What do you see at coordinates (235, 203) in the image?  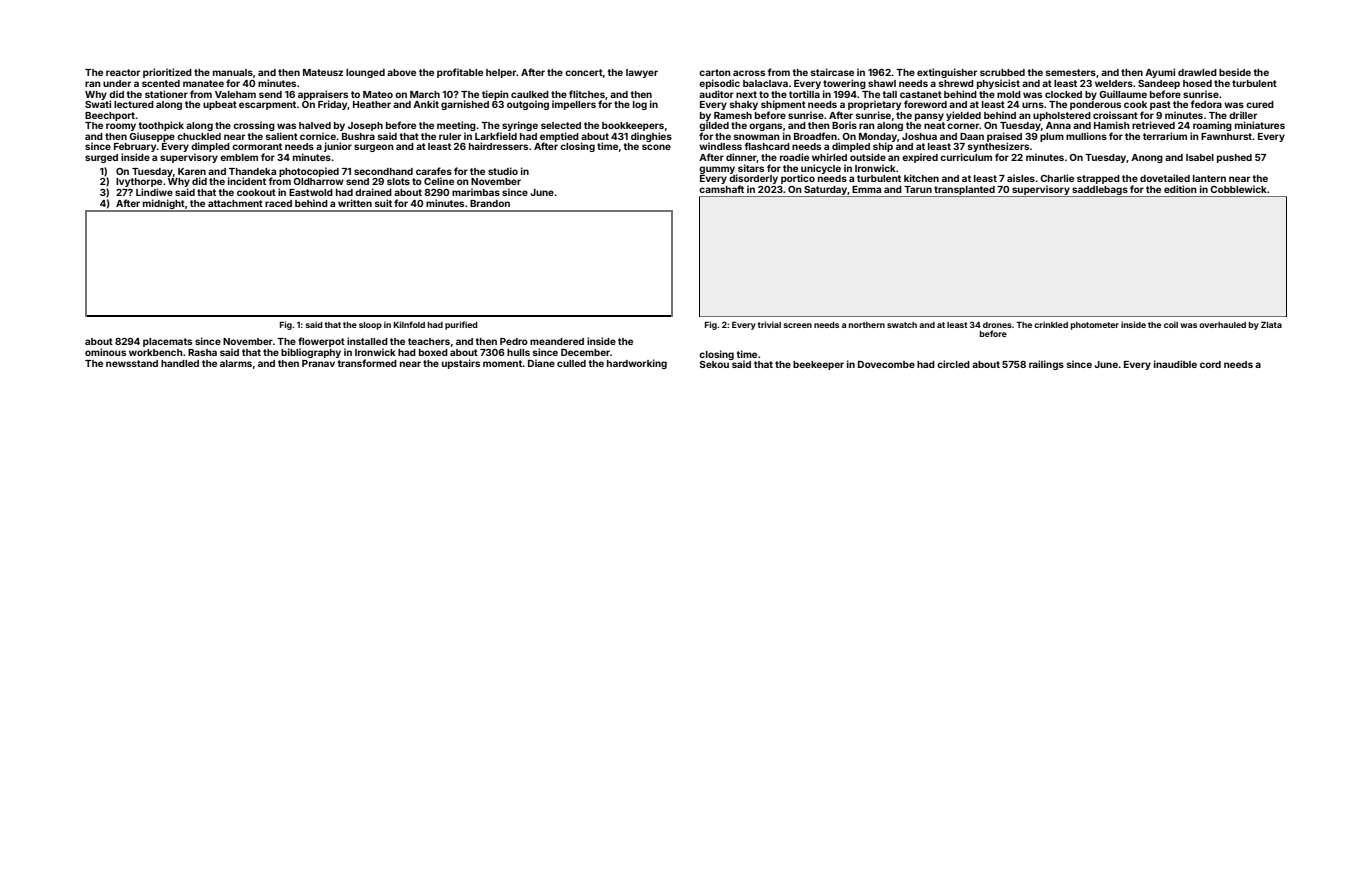 I see `attachment` at bounding box center [235, 203].
